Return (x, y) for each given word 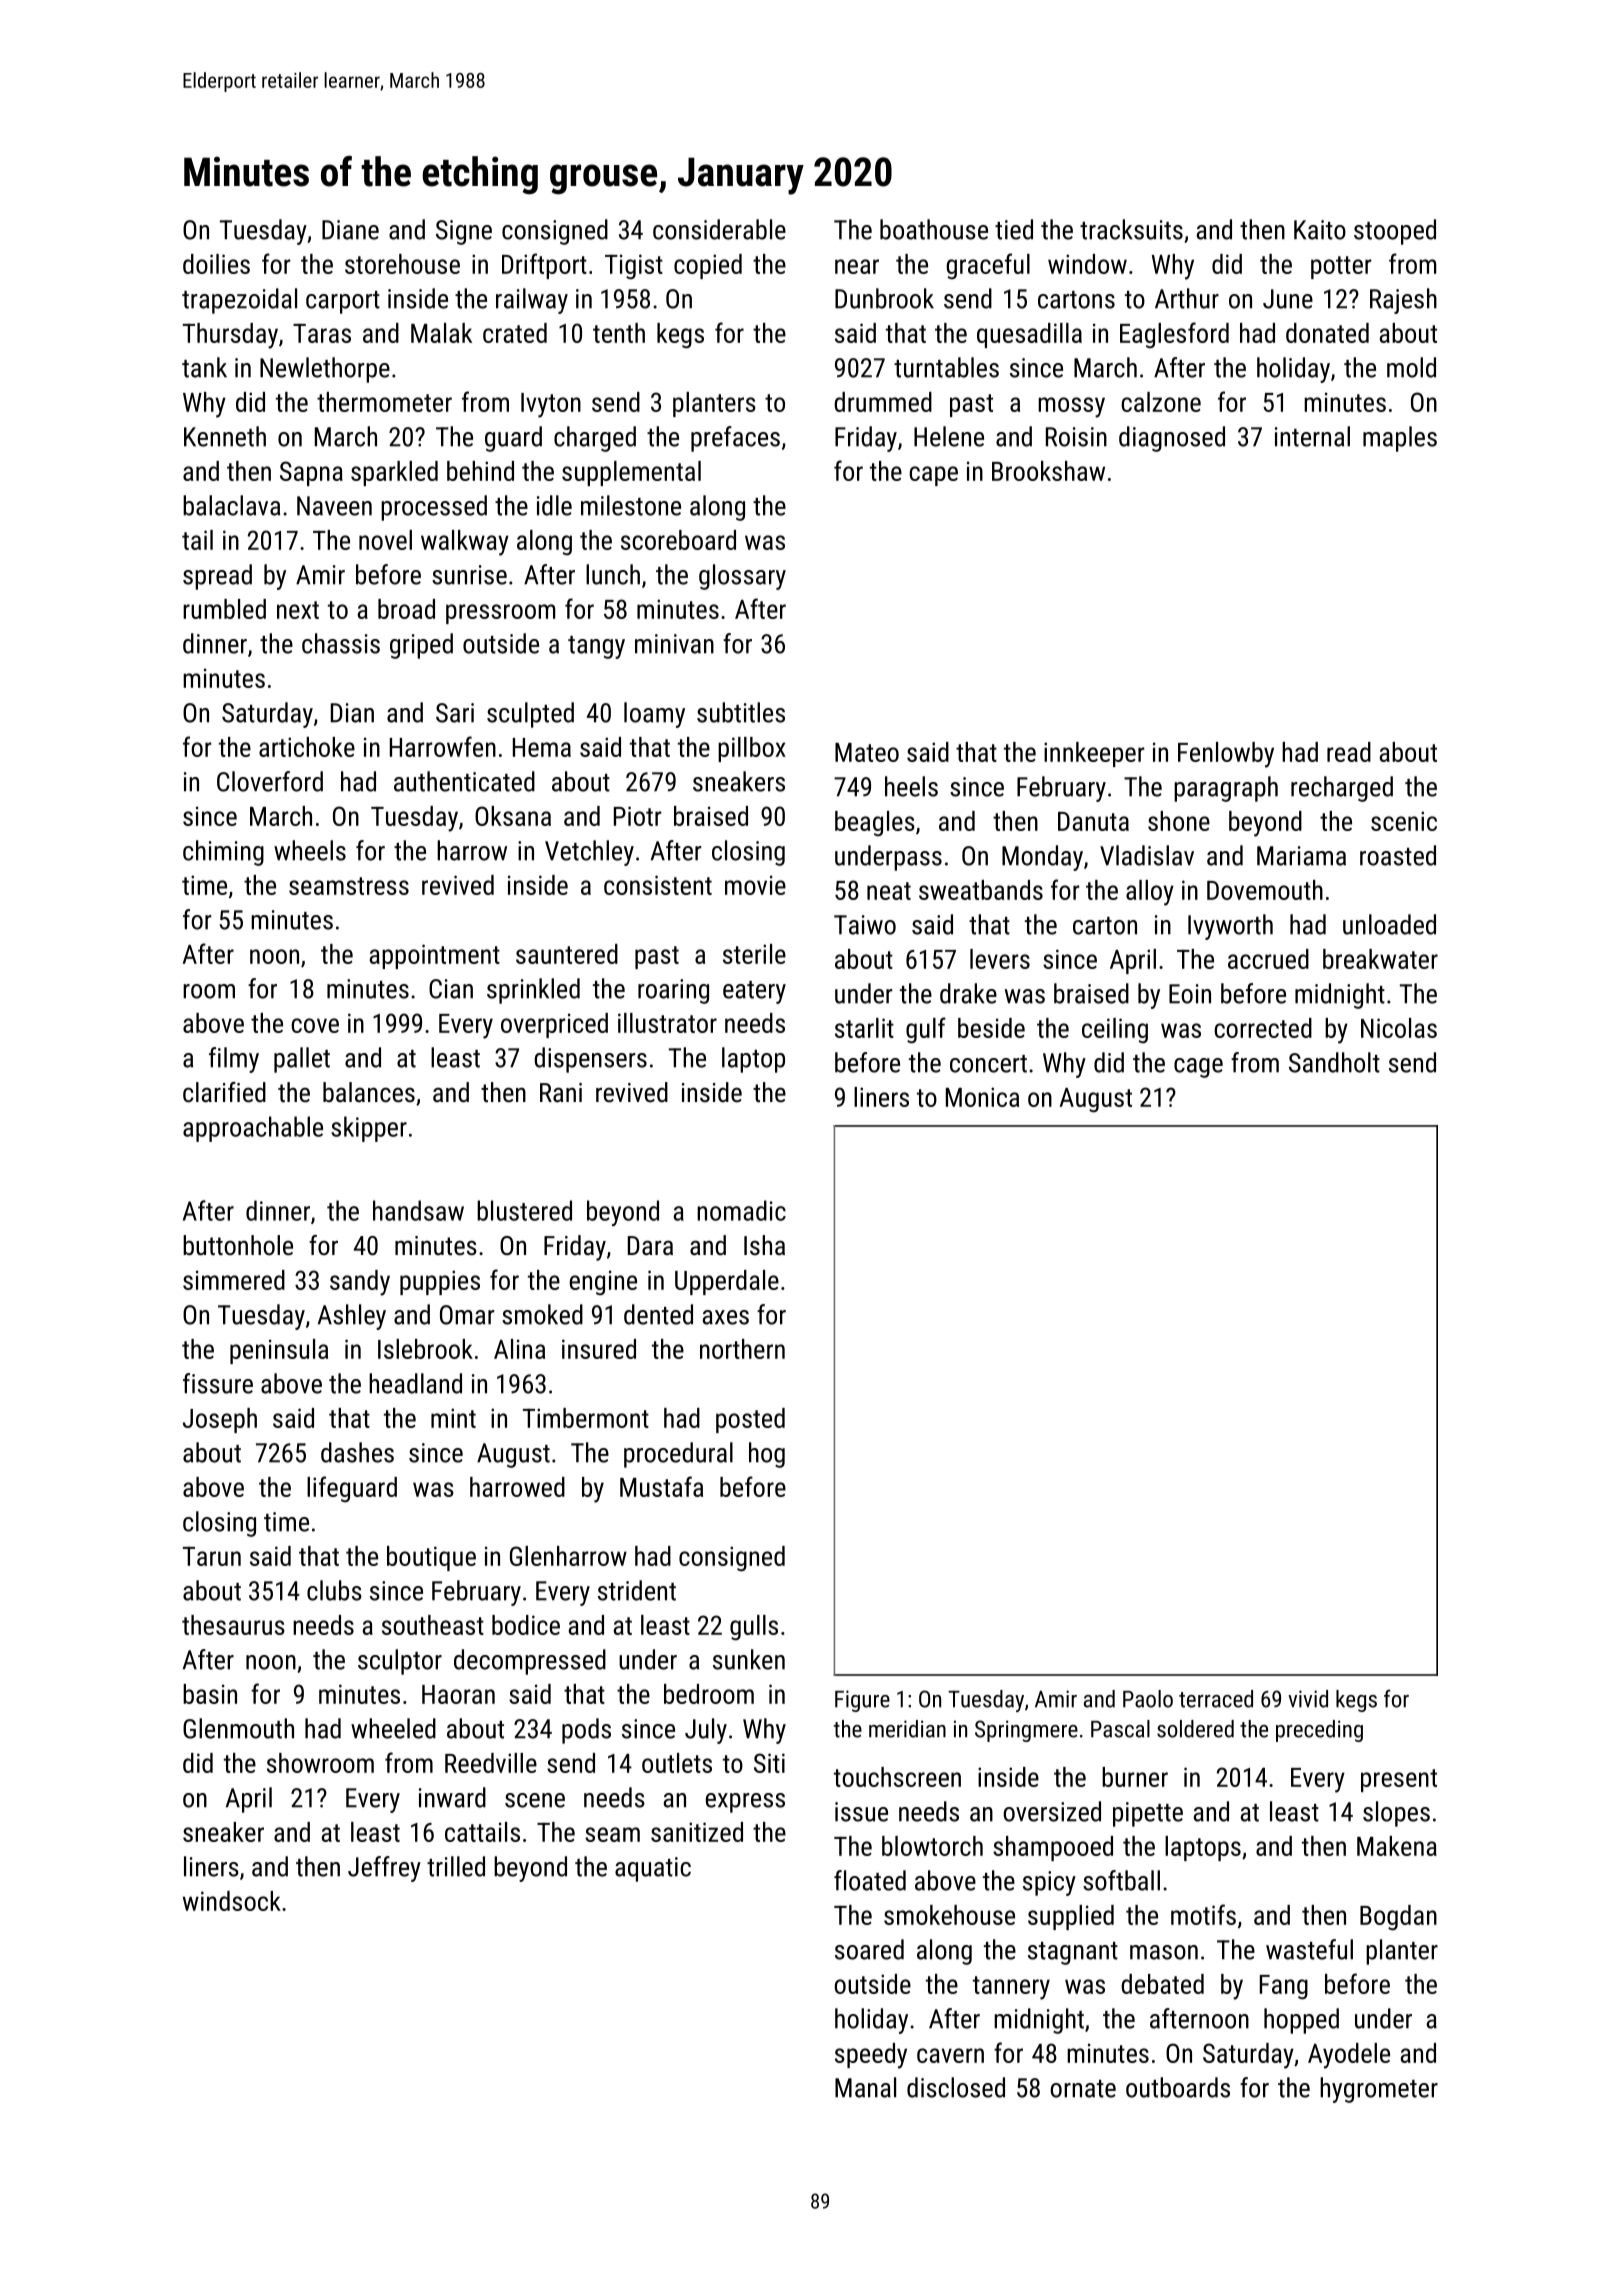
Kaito (1320, 230)
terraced (1216, 1699)
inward (452, 1797)
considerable (719, 229)
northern (742, 1349)
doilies (216, 264)
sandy (360, 1283)
